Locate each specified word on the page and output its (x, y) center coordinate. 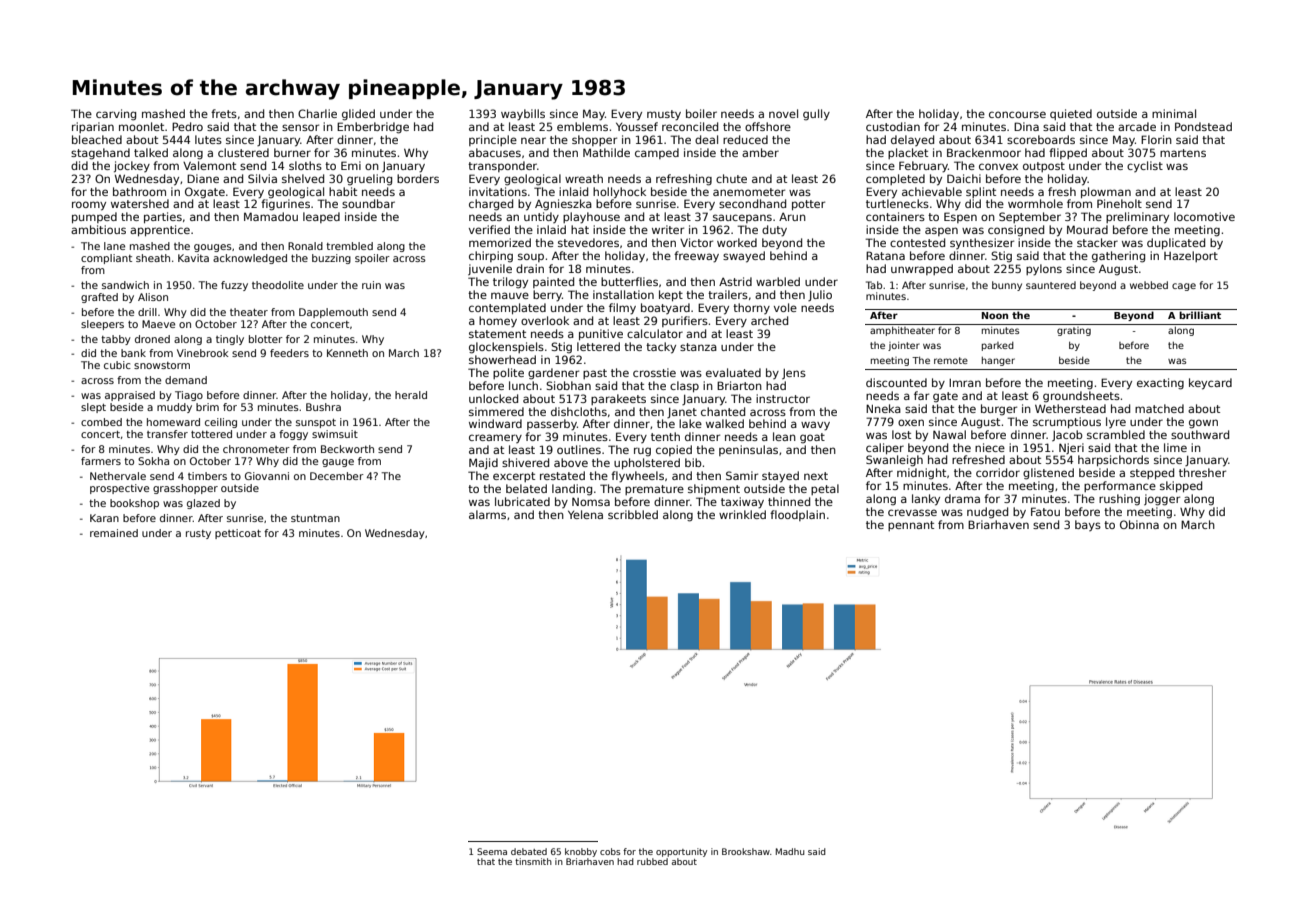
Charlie (317, 113)
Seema (492, 851)
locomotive (1204, 216)
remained (114, 533)
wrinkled (742, 514)
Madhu (790, 851)
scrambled (1116, 434)
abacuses (495, 152)
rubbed (652, 861)
